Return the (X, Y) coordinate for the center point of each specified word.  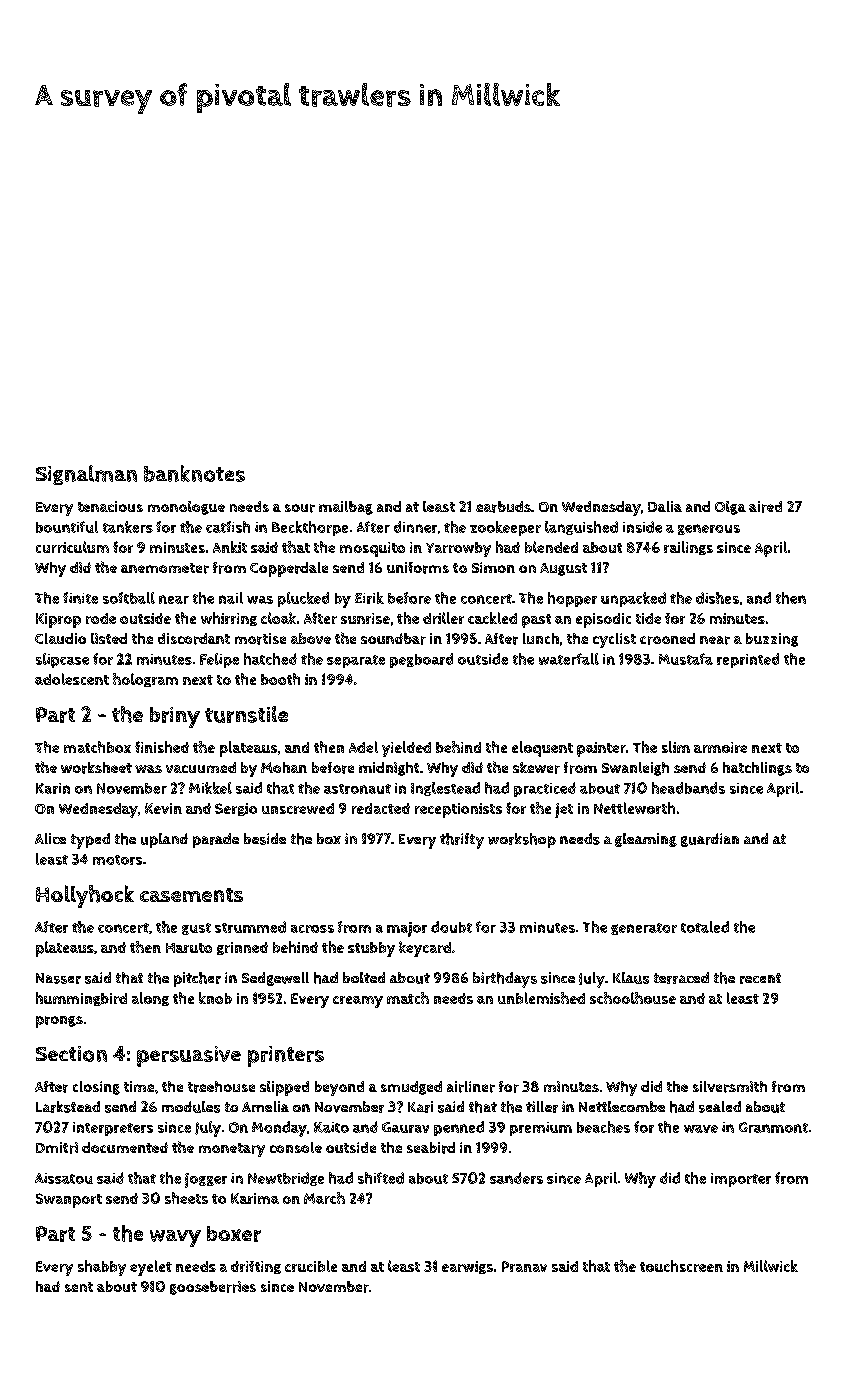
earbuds (503, 507)
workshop (522, 840)
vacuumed (201, 767)
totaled (705, 927)
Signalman (86, 475)
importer (741, 1180)
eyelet (151, 1268)
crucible (311, 1266)
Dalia (665, 506)
